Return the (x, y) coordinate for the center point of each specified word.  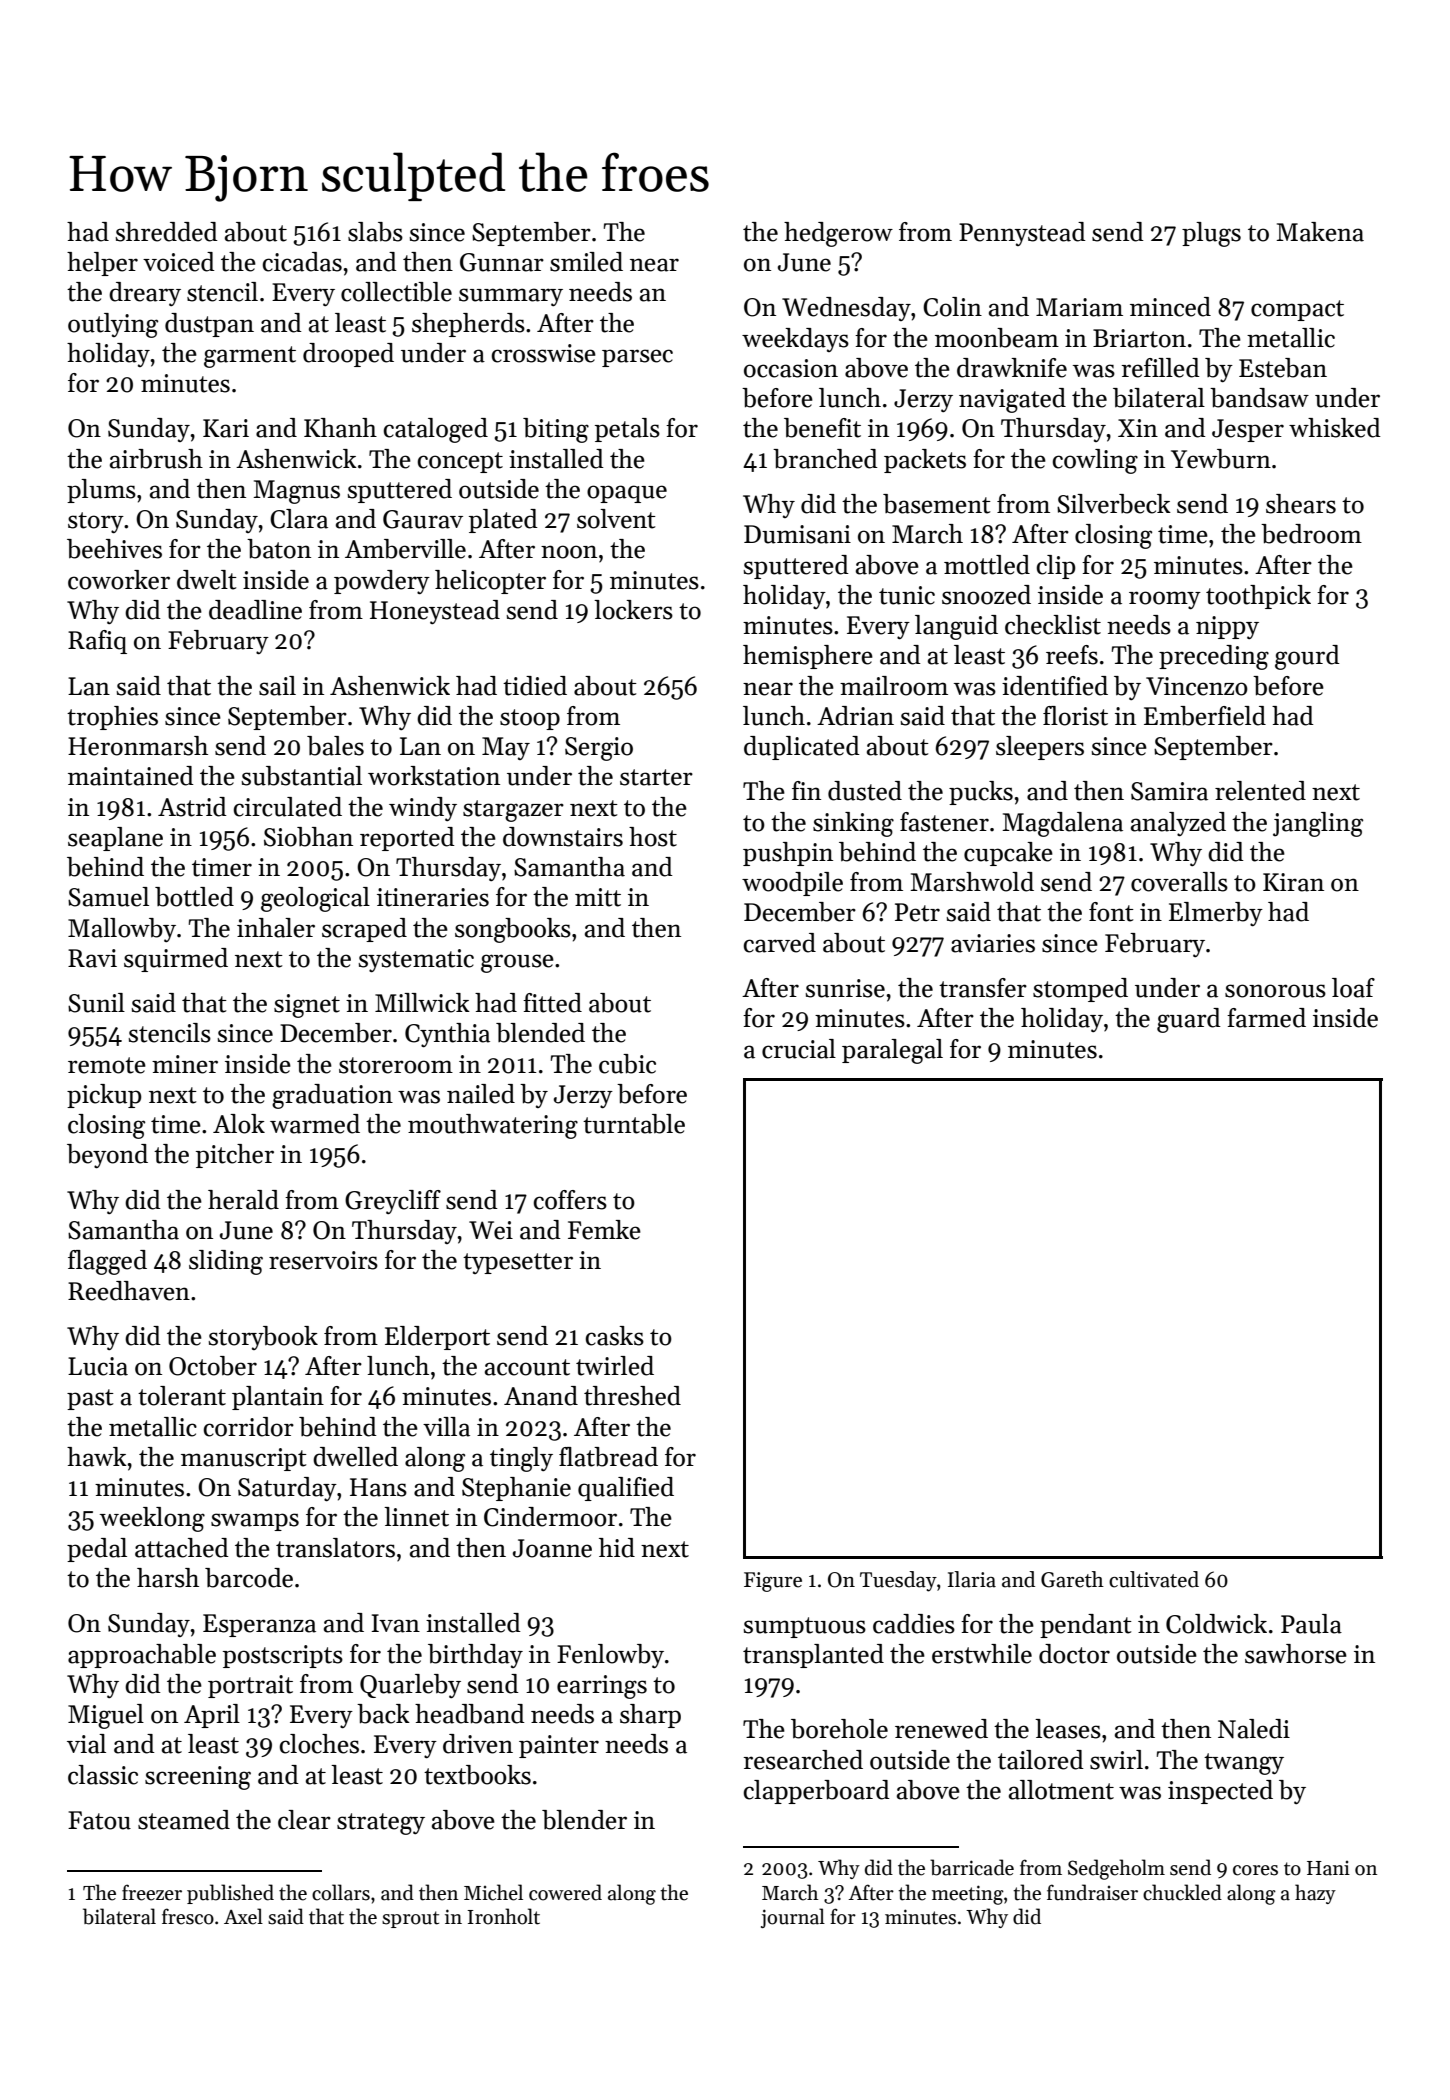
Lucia (98, 1366)
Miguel (106, 1716)
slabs (375, 232)
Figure (773, 1582)
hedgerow (838, 234)
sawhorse (1296, 1654)
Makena (1320, 232)
